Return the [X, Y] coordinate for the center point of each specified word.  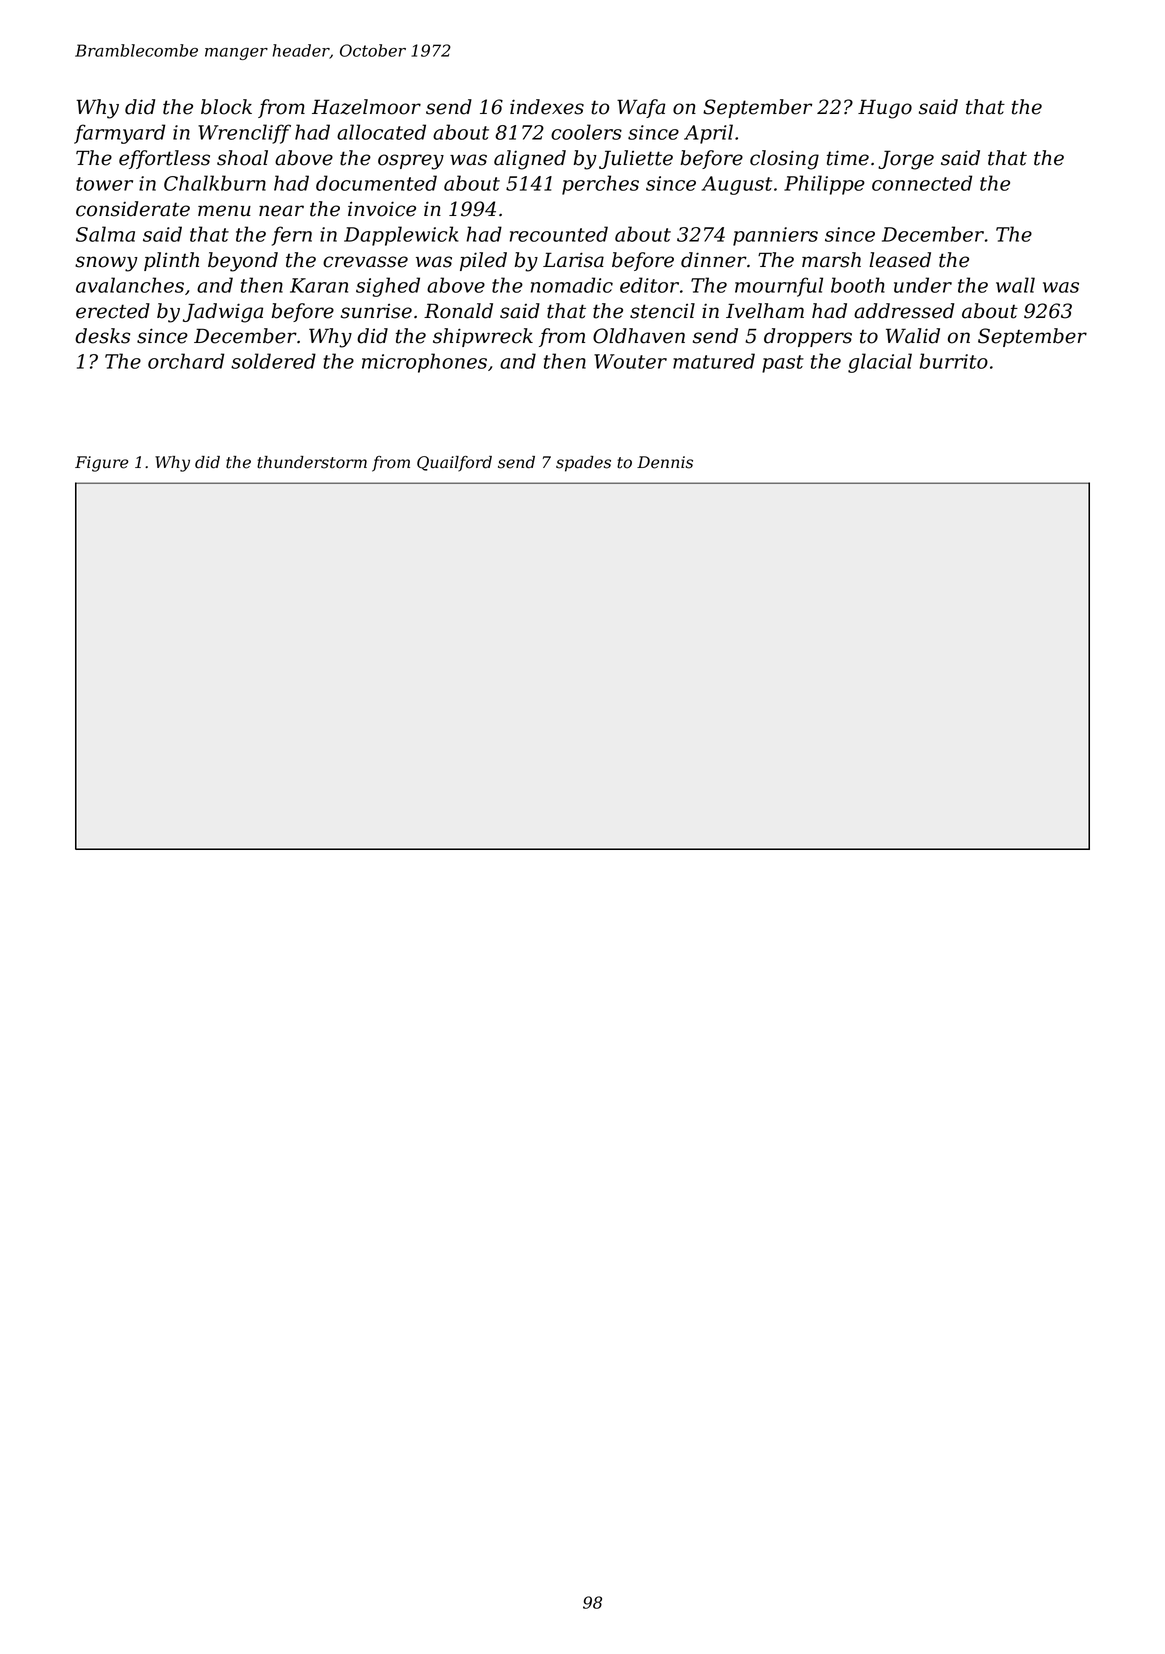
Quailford [454, 464]
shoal [242, 158]
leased [900, 260]
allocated [381, 132]
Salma [105, 234]
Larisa [573, 260]
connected [922, 183]
